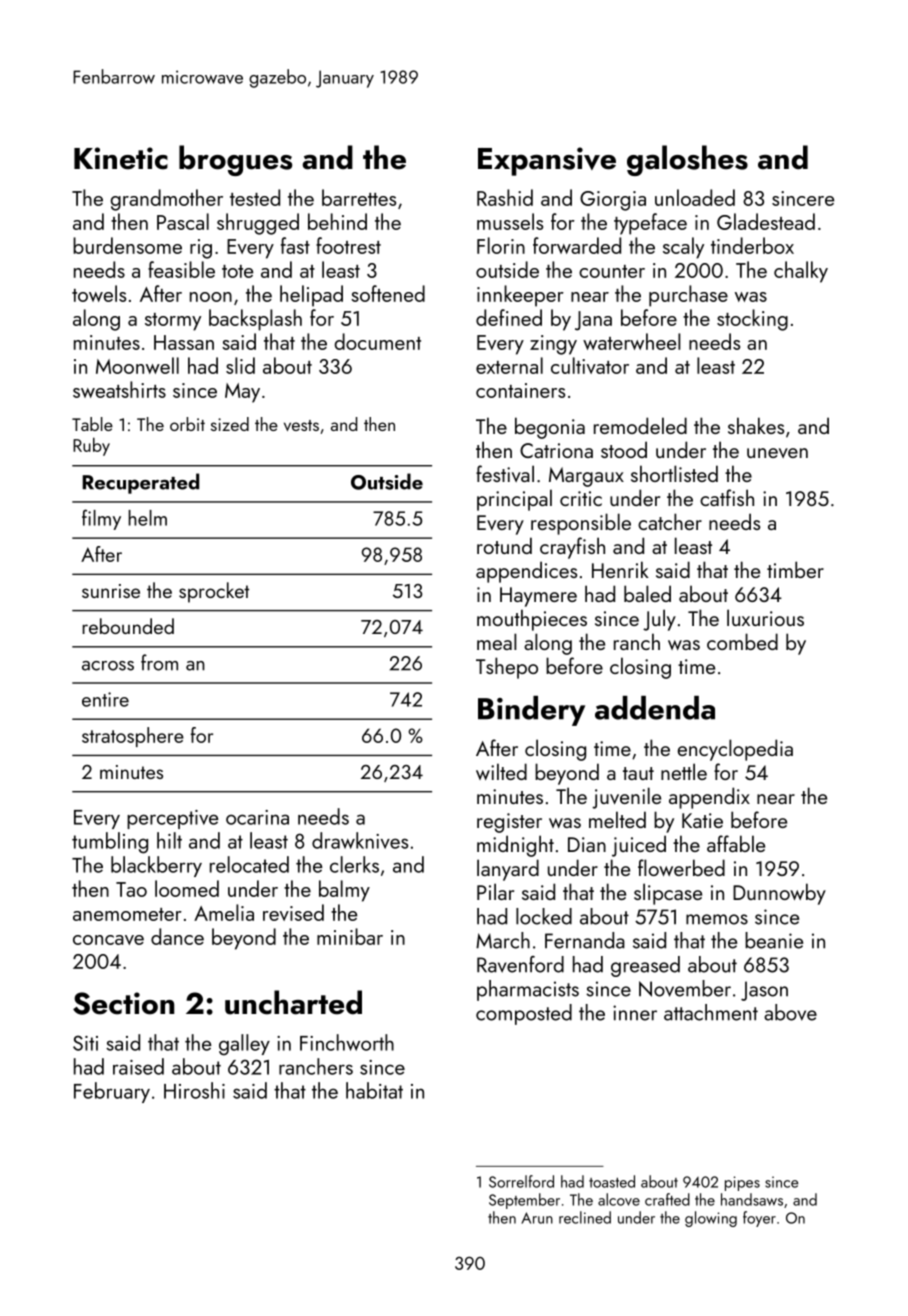  I want to click on affable, so click(736, 843).
